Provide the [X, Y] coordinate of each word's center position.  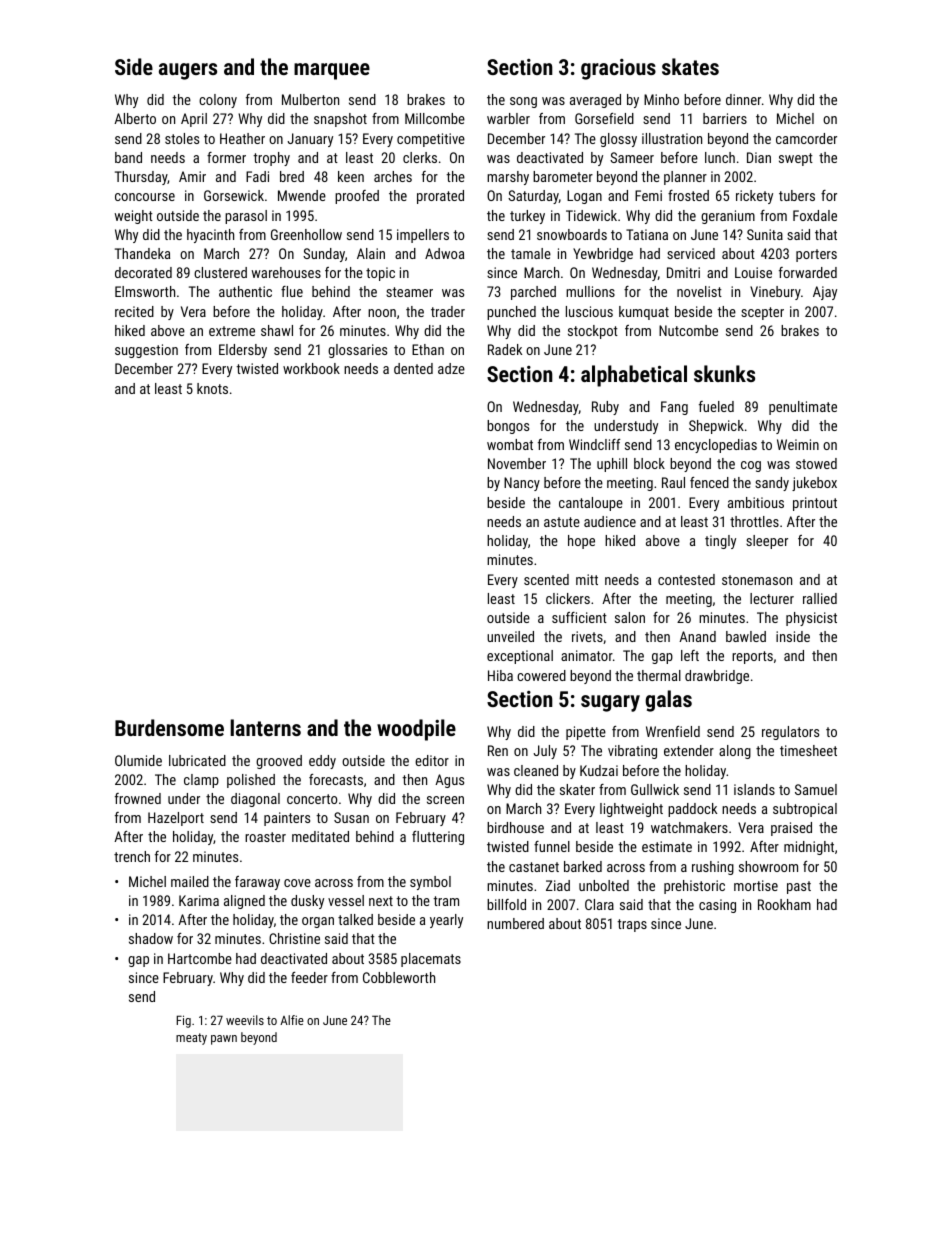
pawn [224, 1040]
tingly [720, 542]
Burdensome [169, 727]
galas [668, 701]
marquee [332, 71]
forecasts [336, 779]
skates [690, 66]
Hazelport [176, 819]
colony [218, 101]
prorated [440, 197]
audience [610, 521]
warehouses [286, 272]
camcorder [806, 138]
